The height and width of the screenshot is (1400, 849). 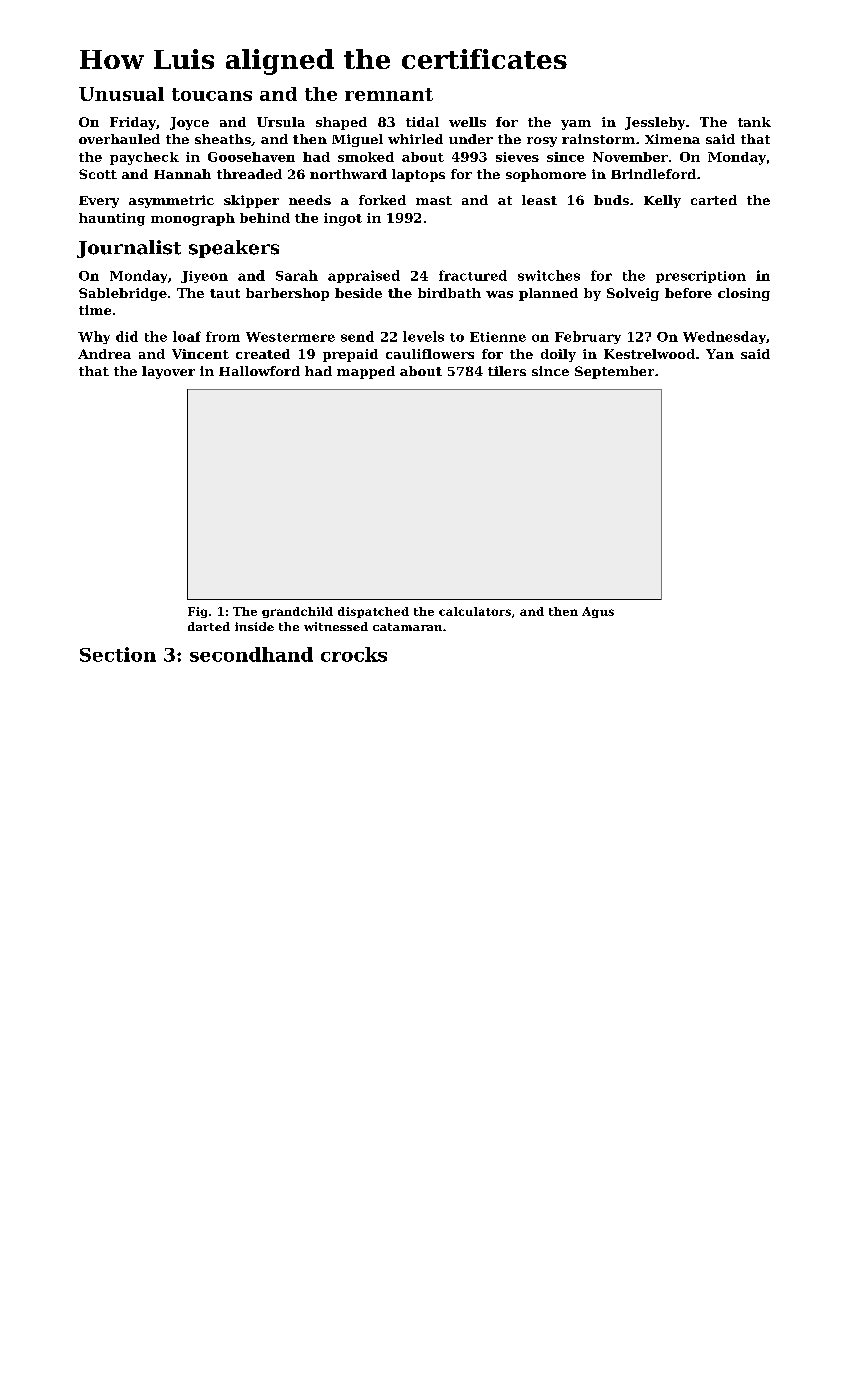 What do you see at coordinates (354, 654) in the screenshot?
I see `crocks` at bounding box center [354, 654].
